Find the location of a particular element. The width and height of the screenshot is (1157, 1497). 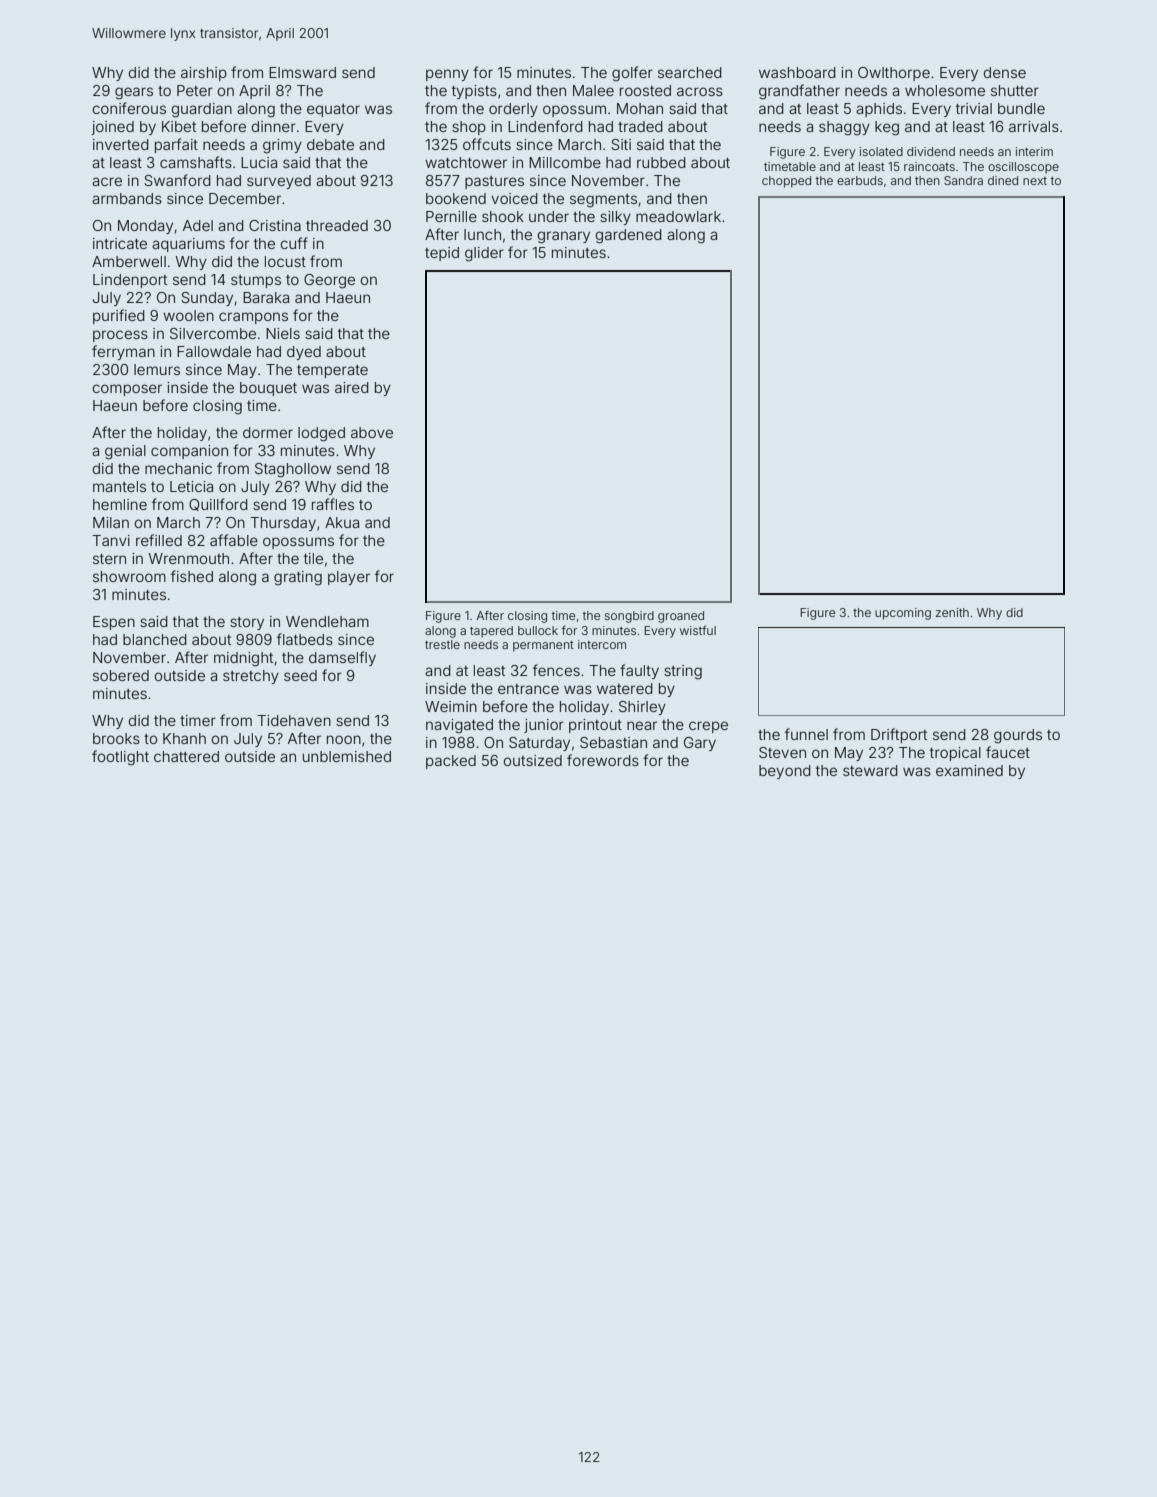

Owlthorpe is located at coordinates (894, 74).
